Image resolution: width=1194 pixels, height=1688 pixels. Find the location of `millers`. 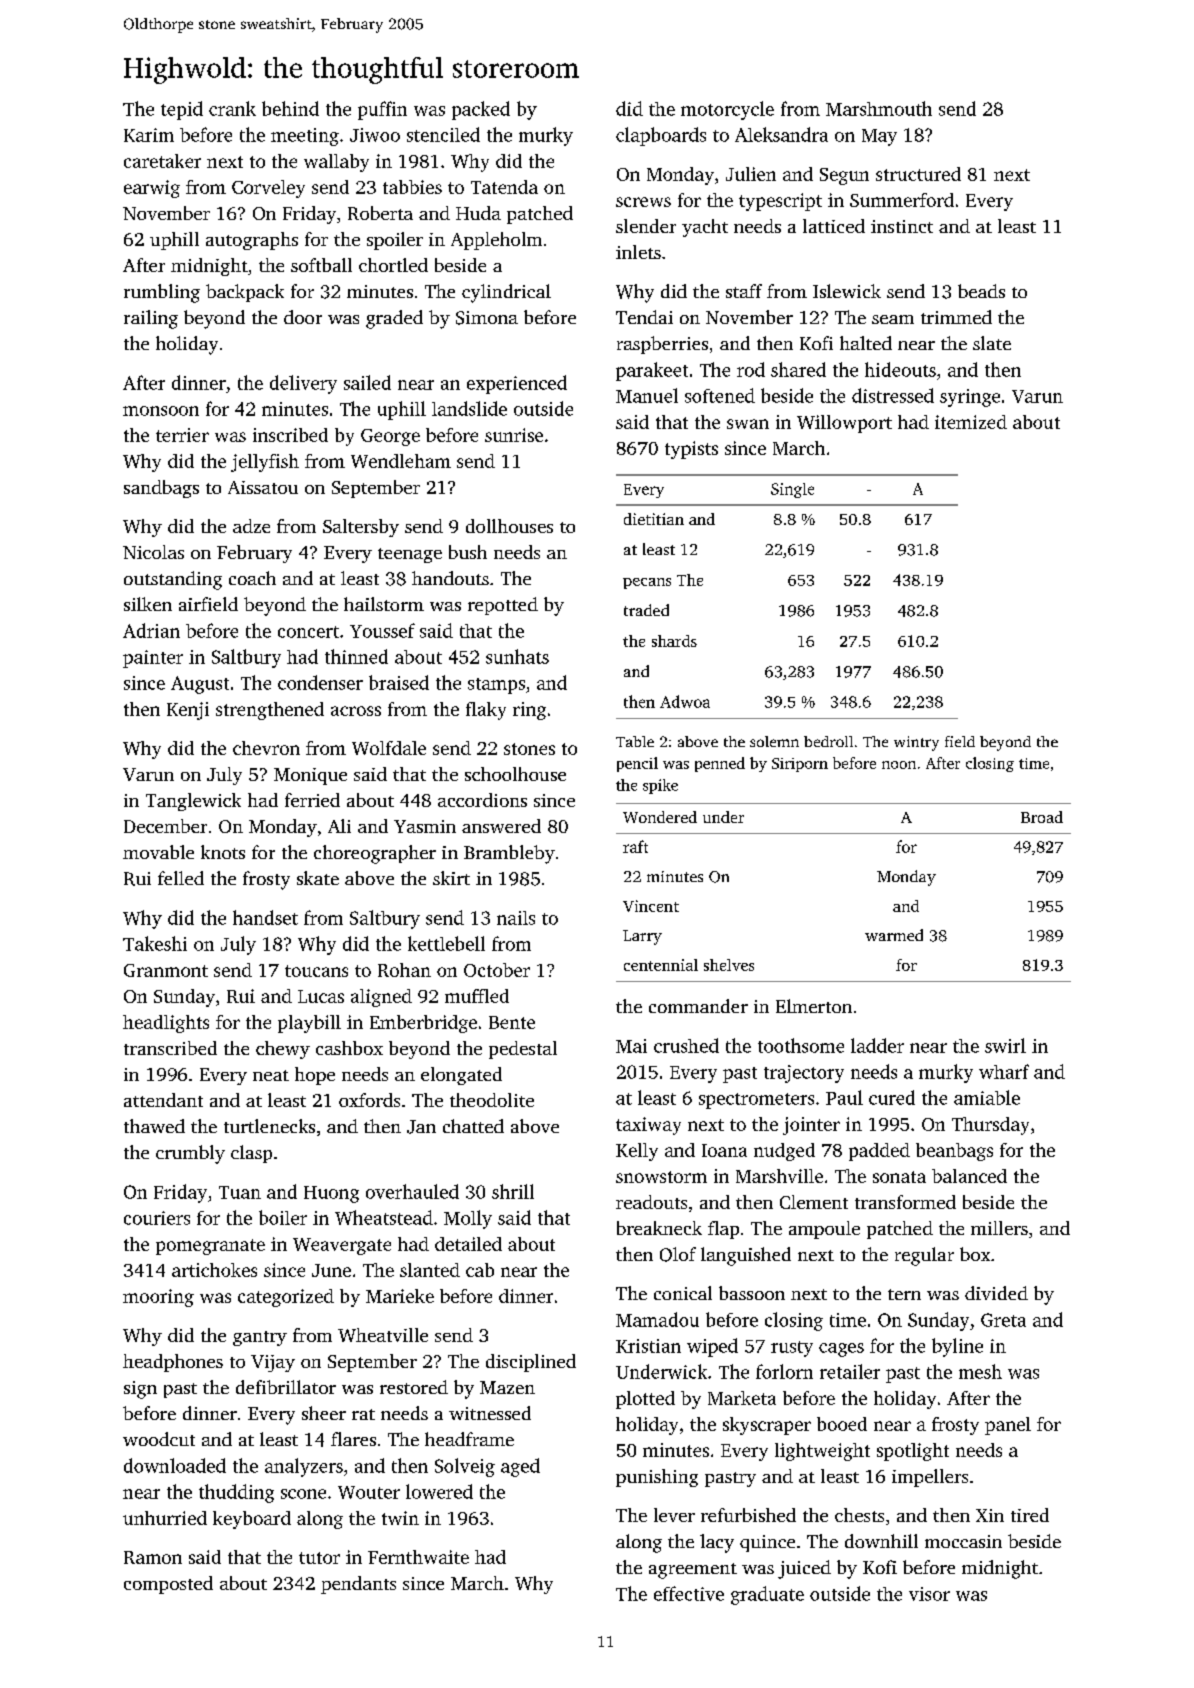

millers is located at coordinates (999, 1228).
